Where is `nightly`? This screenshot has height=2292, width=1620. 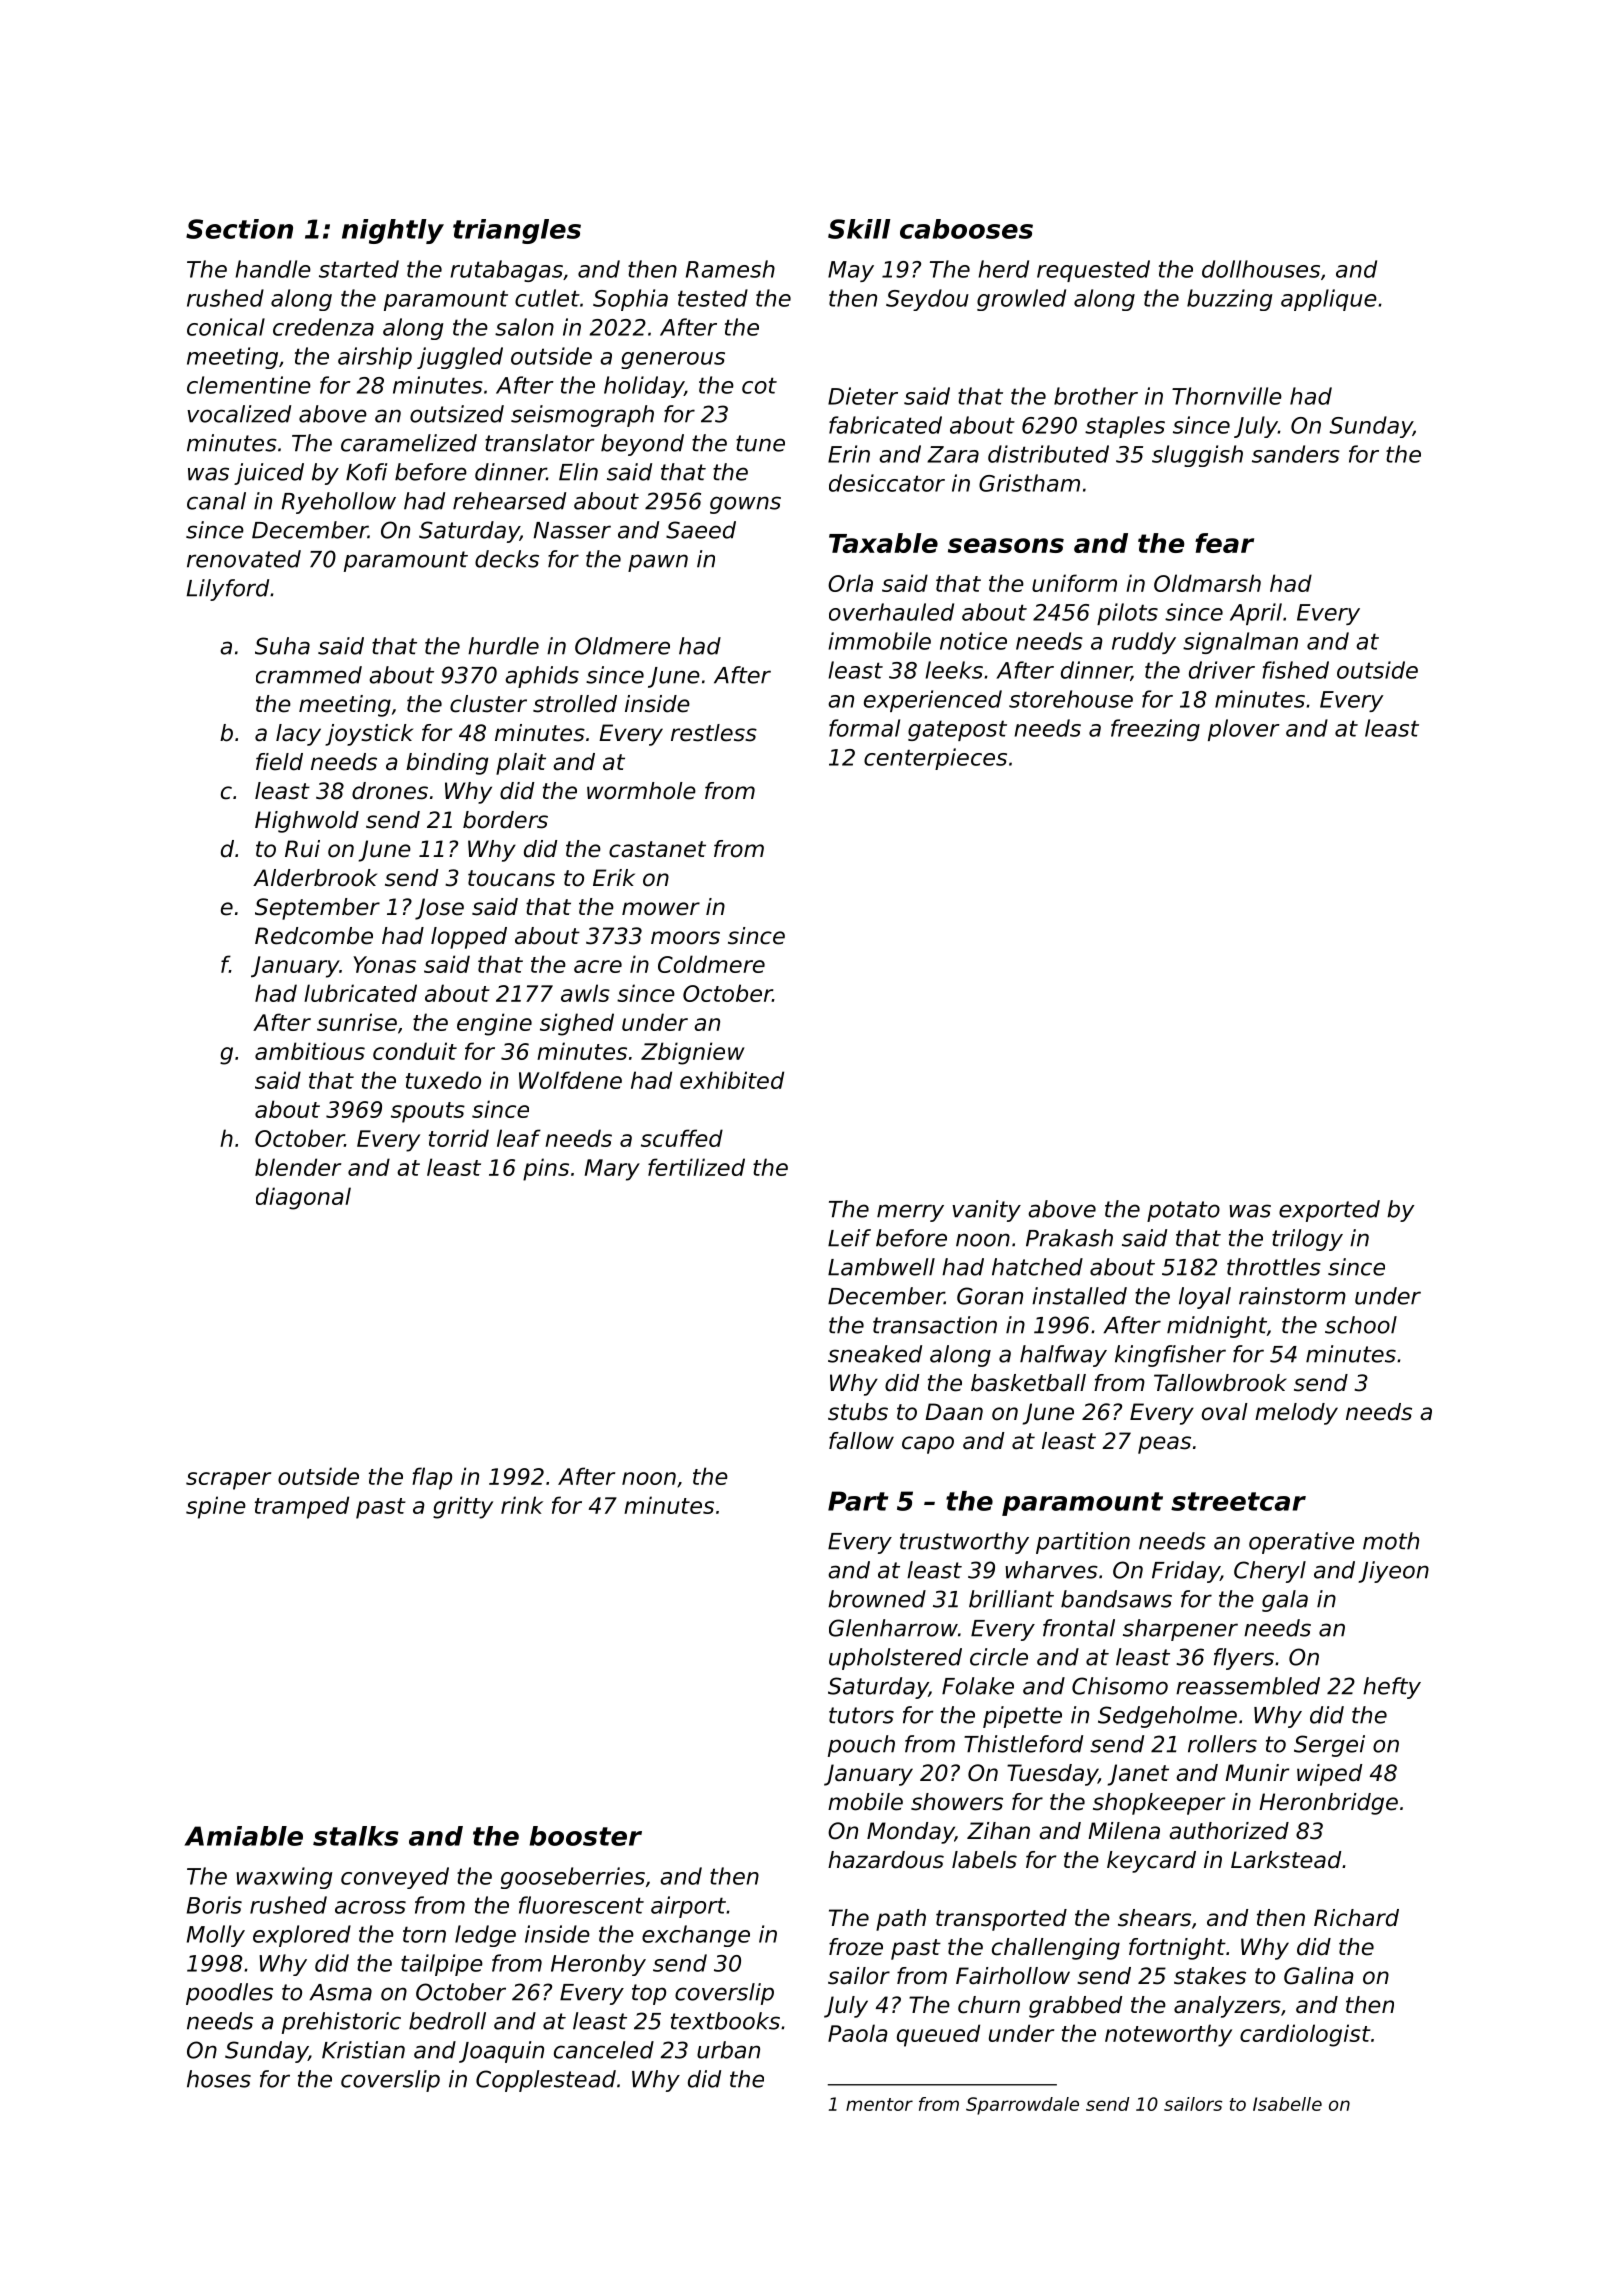 nightly is located at coordinates (393, 231).
